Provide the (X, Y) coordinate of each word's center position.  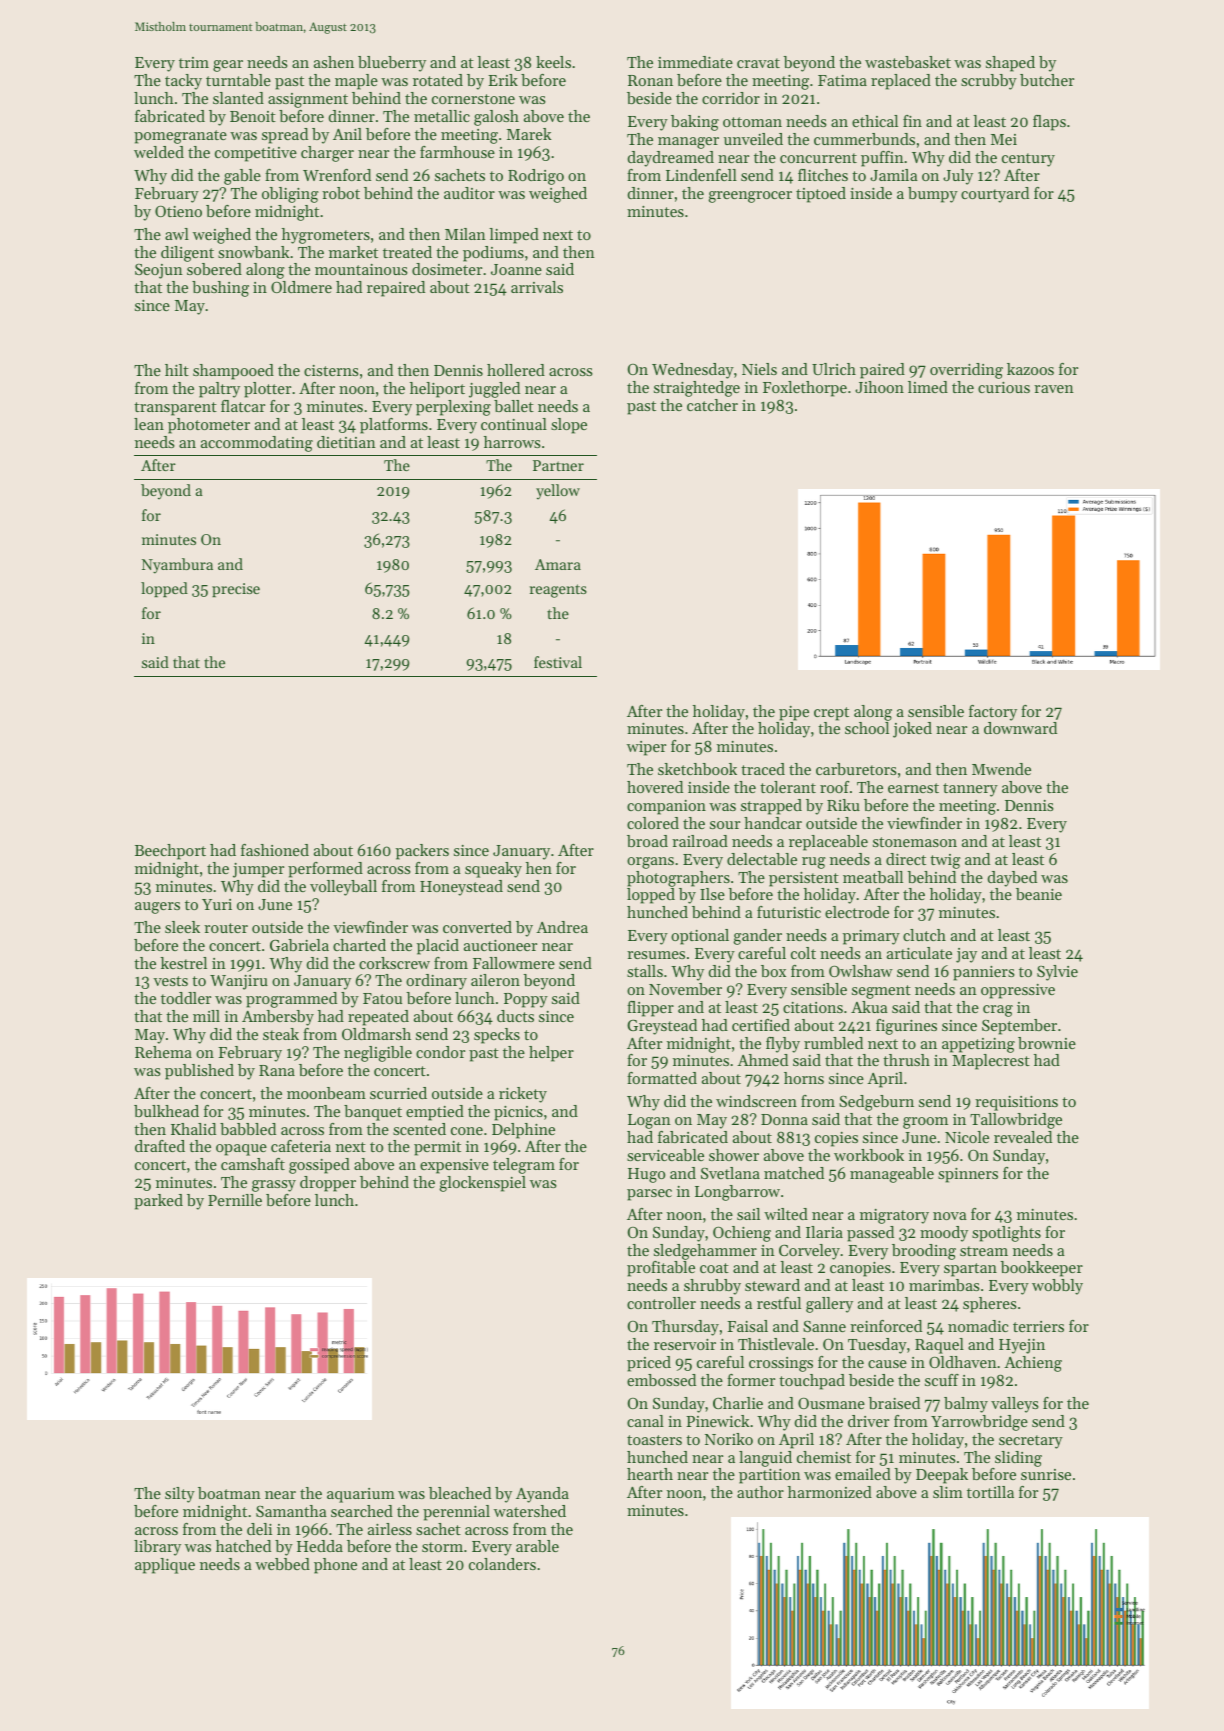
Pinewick (718, 1421)
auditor (469, 193)
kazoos (1030, 369)
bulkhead (166, 1111)
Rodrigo (536, 177)
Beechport (170, 852)
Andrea (562, 927)
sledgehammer (705, 1252)
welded (159, 152)
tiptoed (821, 195)
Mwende (1001, 769)
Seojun (159, 271)
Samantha (291, 1511)
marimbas (944, 1285)
